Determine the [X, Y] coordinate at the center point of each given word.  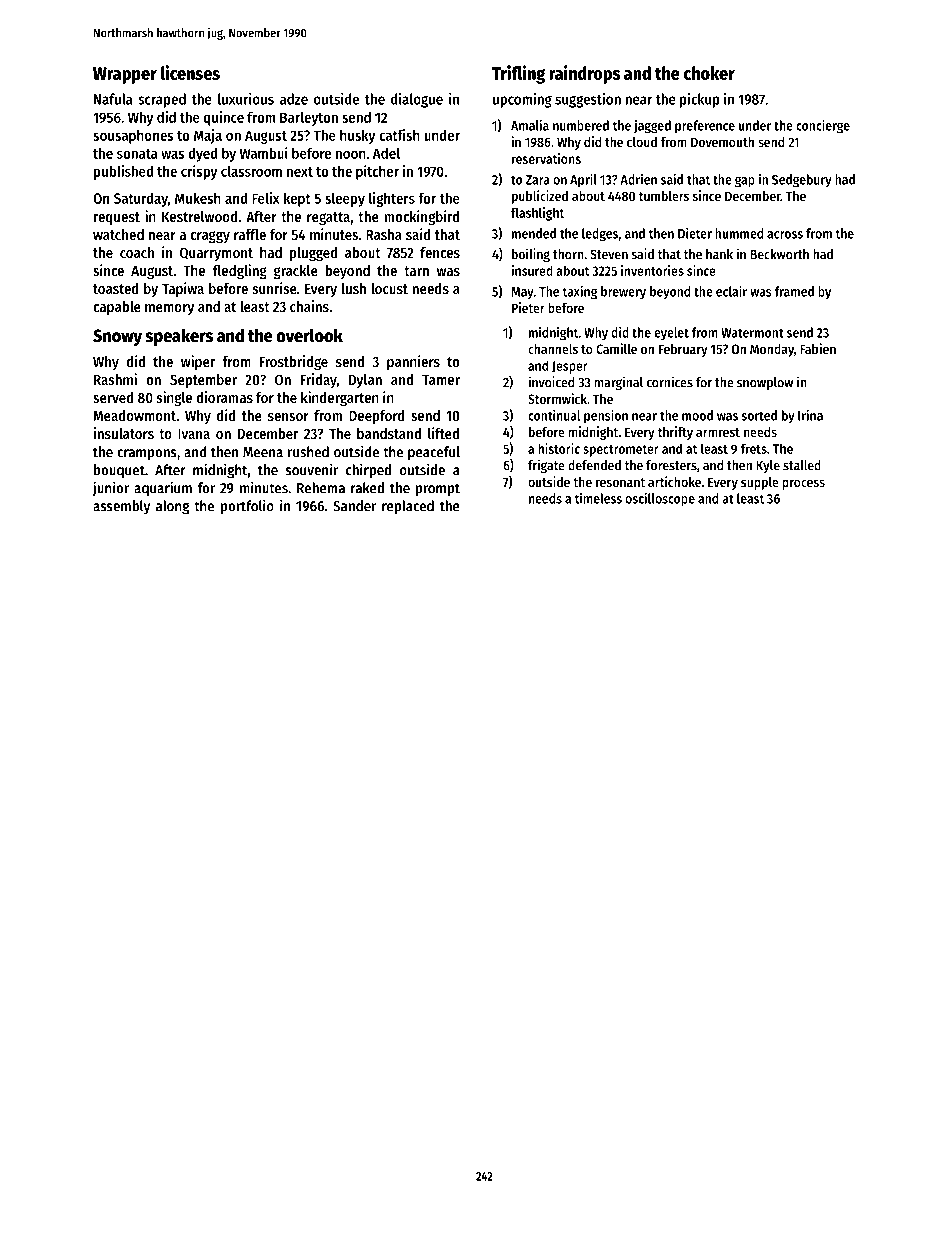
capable [117, 308]
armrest [718, 432]
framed [794, 291]
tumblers [664, 196]
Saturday [141, 199]
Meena [263, 452]
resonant [620, 482]
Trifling [518, 74]
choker [709, 73]
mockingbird [421, 217]
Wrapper [125, 75]
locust [389, 288]
